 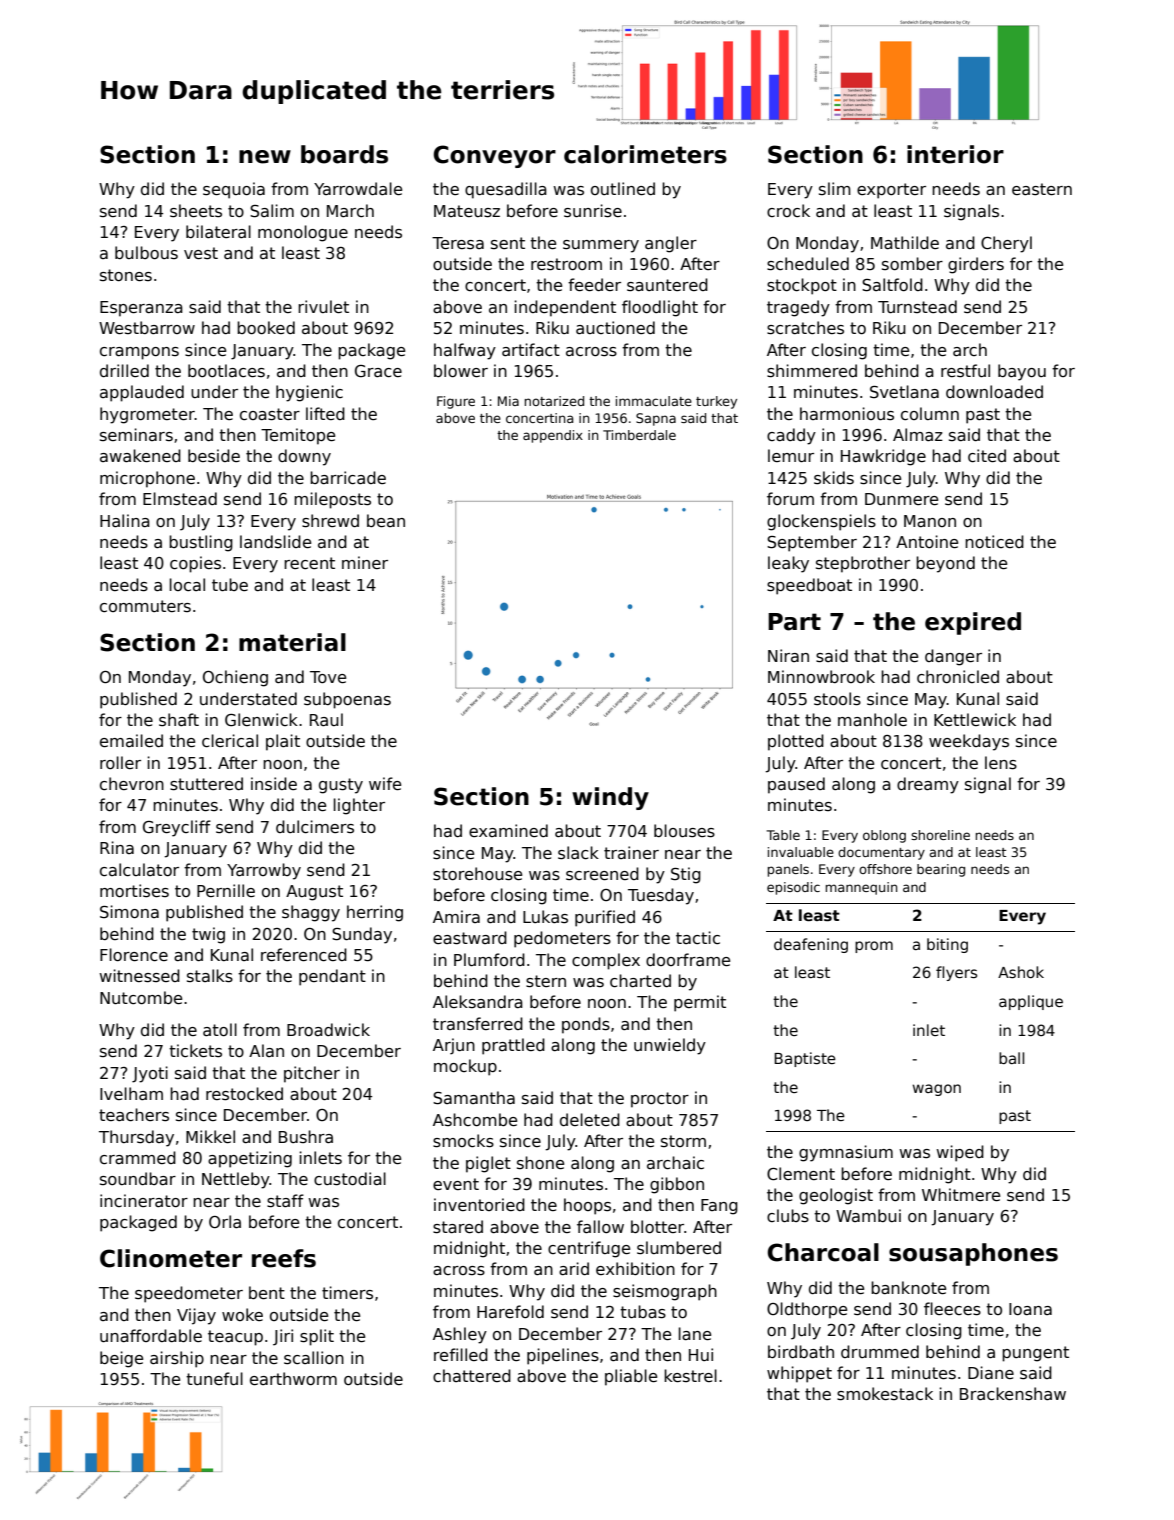 What do you see at coordinates (375, 913) in the screenshot?
I see `herring` at bounding box center [375, 913].
